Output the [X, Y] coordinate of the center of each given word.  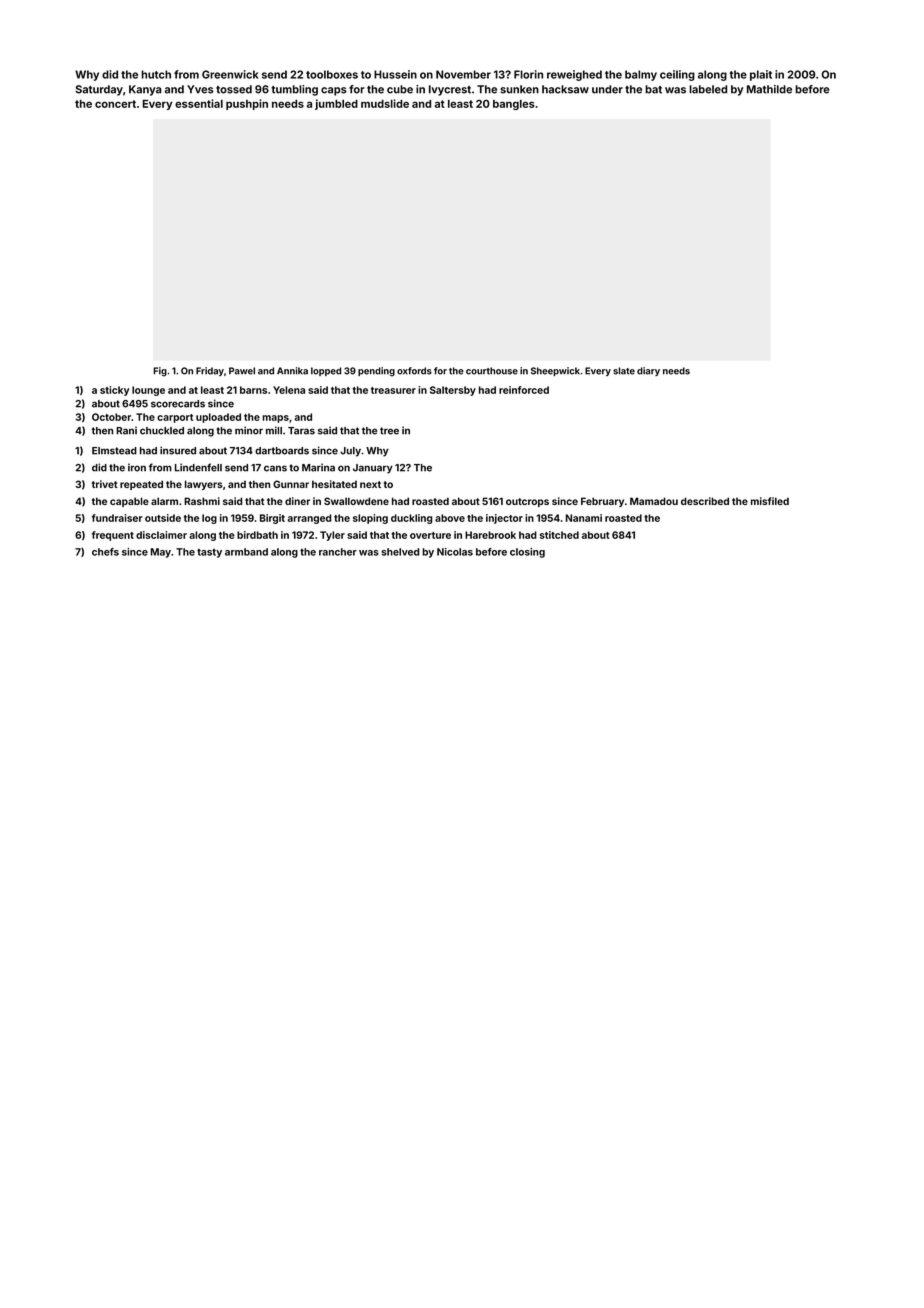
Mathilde [769, 89]
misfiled [770, 501]
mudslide [385, 103]
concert [115, 104]
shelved [400, 552]
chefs [105, 552]
